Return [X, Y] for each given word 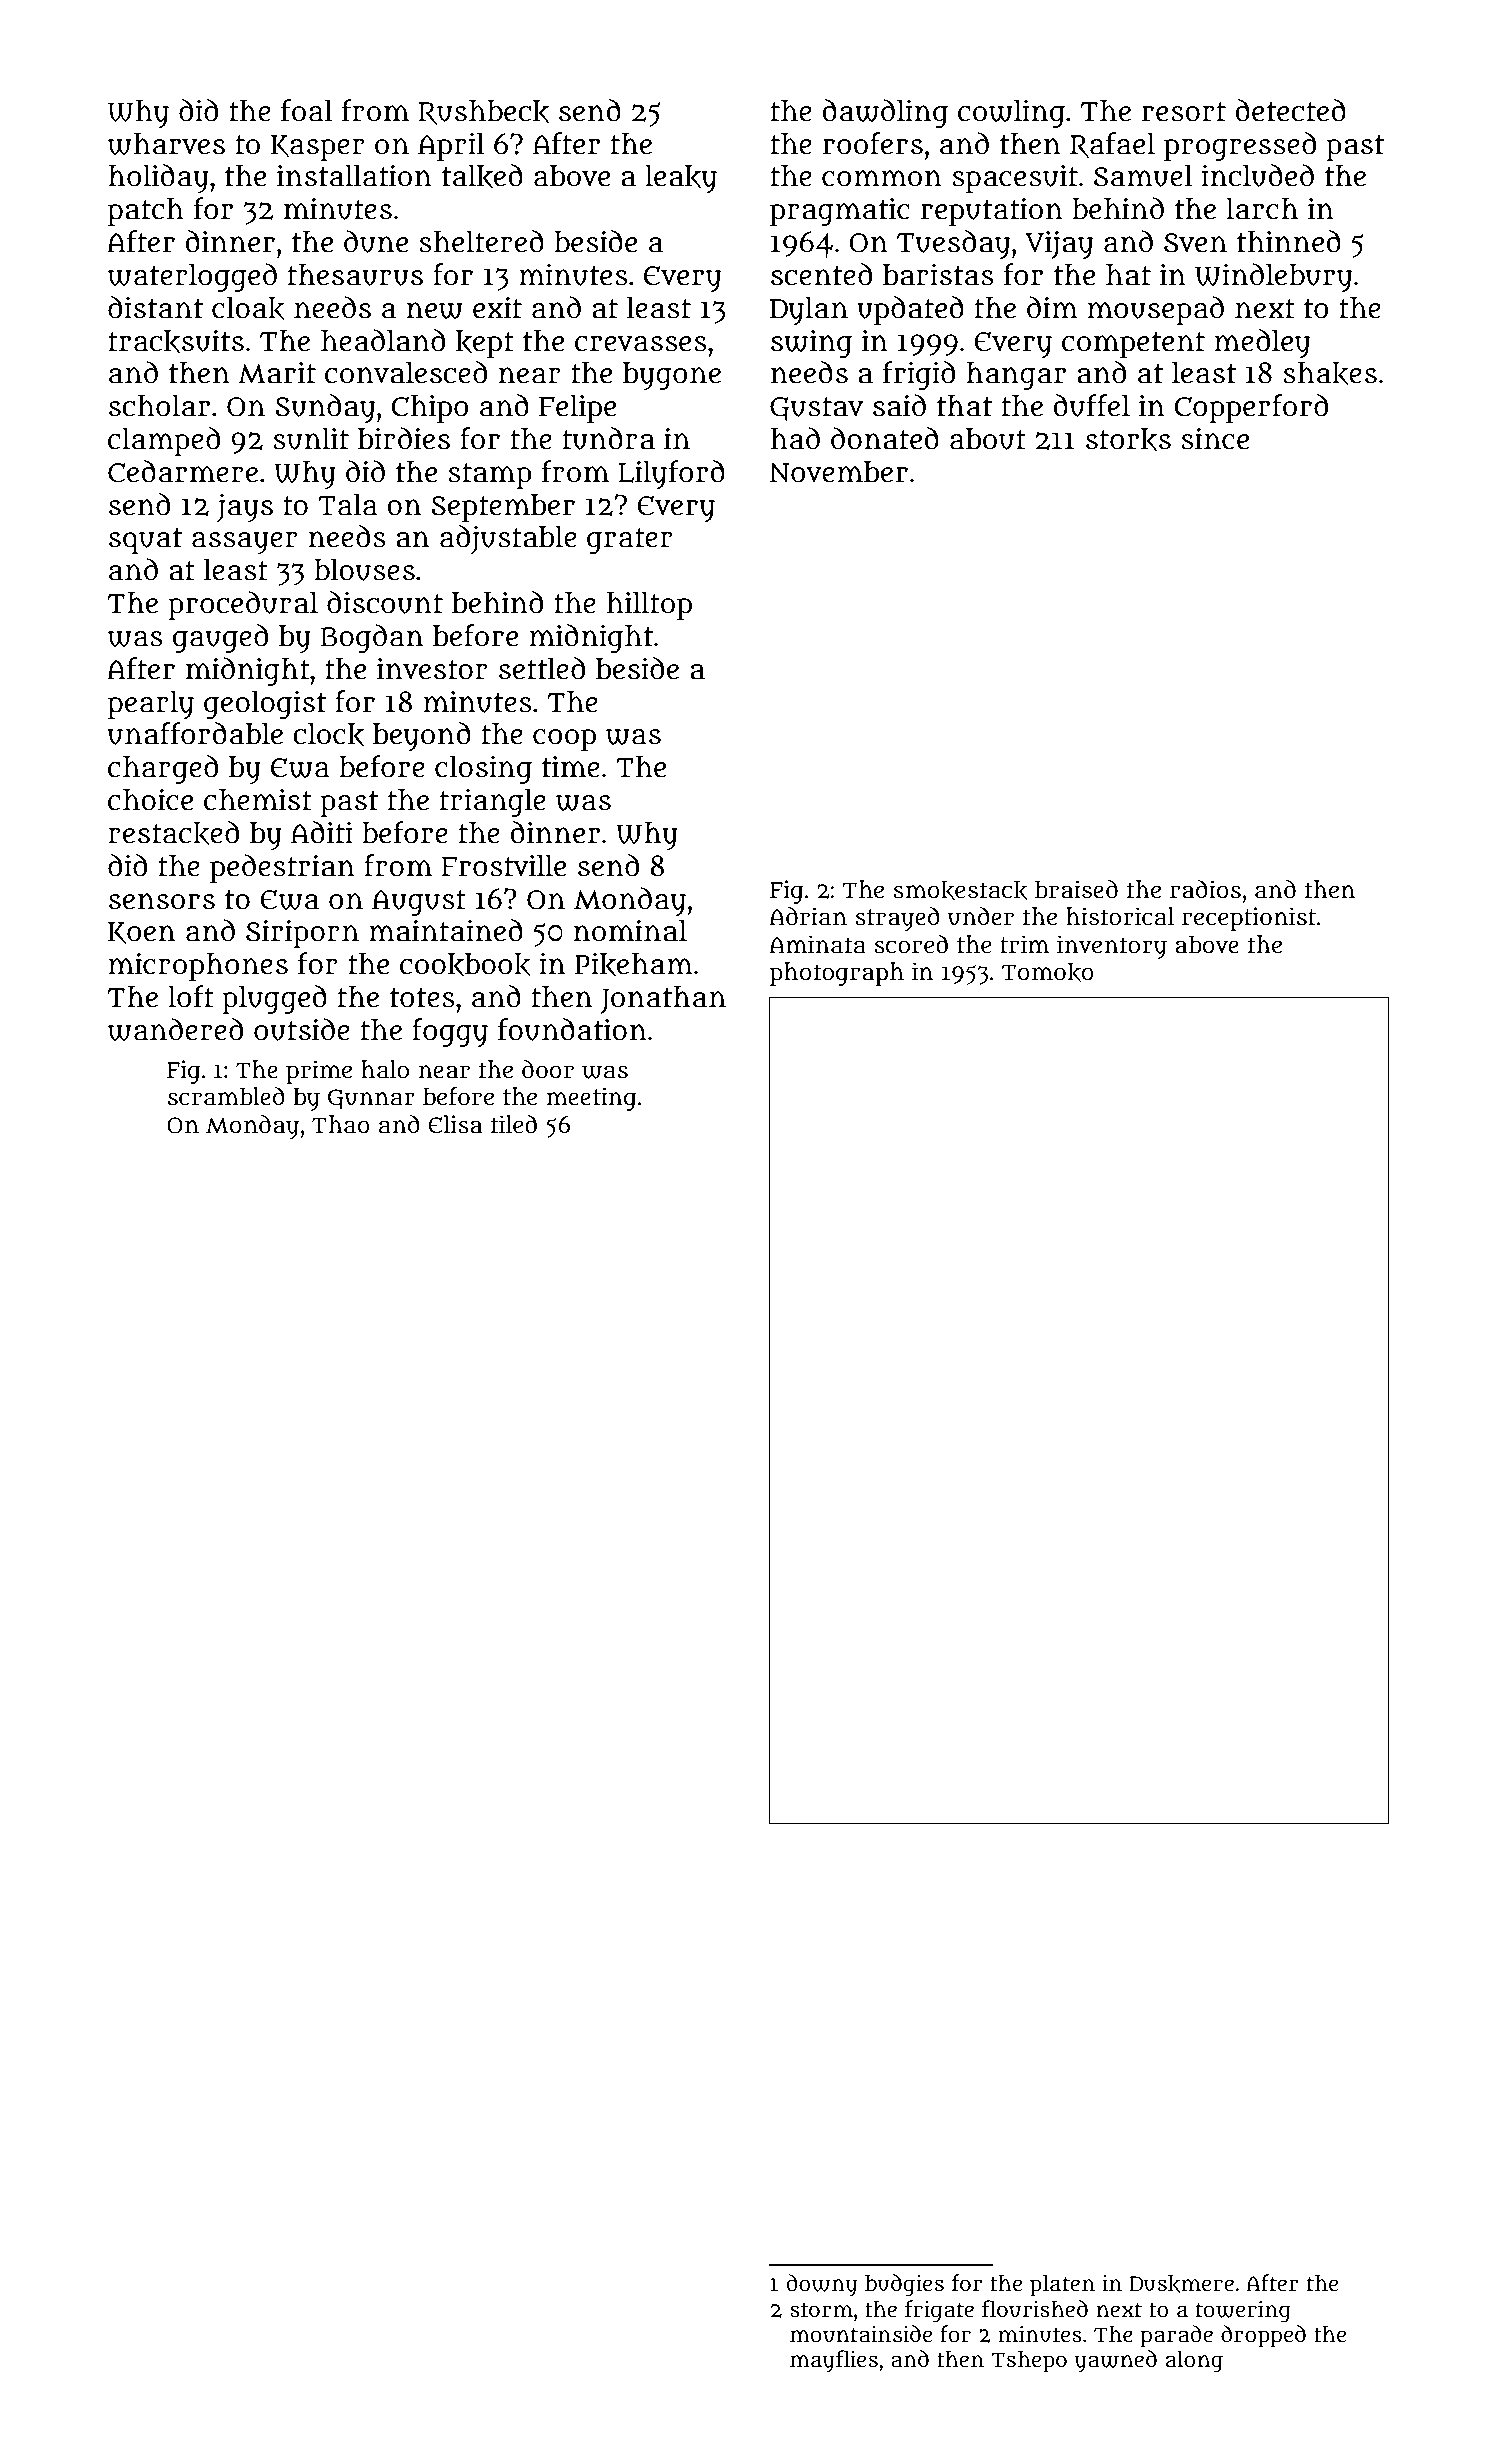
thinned [1289, 241]
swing [811, 344]
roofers [873, 143]
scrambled [226, 1096]
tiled [514, 1124]
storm [821, 2310]
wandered [175, 1029]
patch [146, 212]
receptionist [1249, 919]
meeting [592, 1099]
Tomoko [1048, 972]
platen [1062, 2285]
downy [821, 2285]
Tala [348, 505]
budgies [904, 2285]
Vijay [1059, 245]
